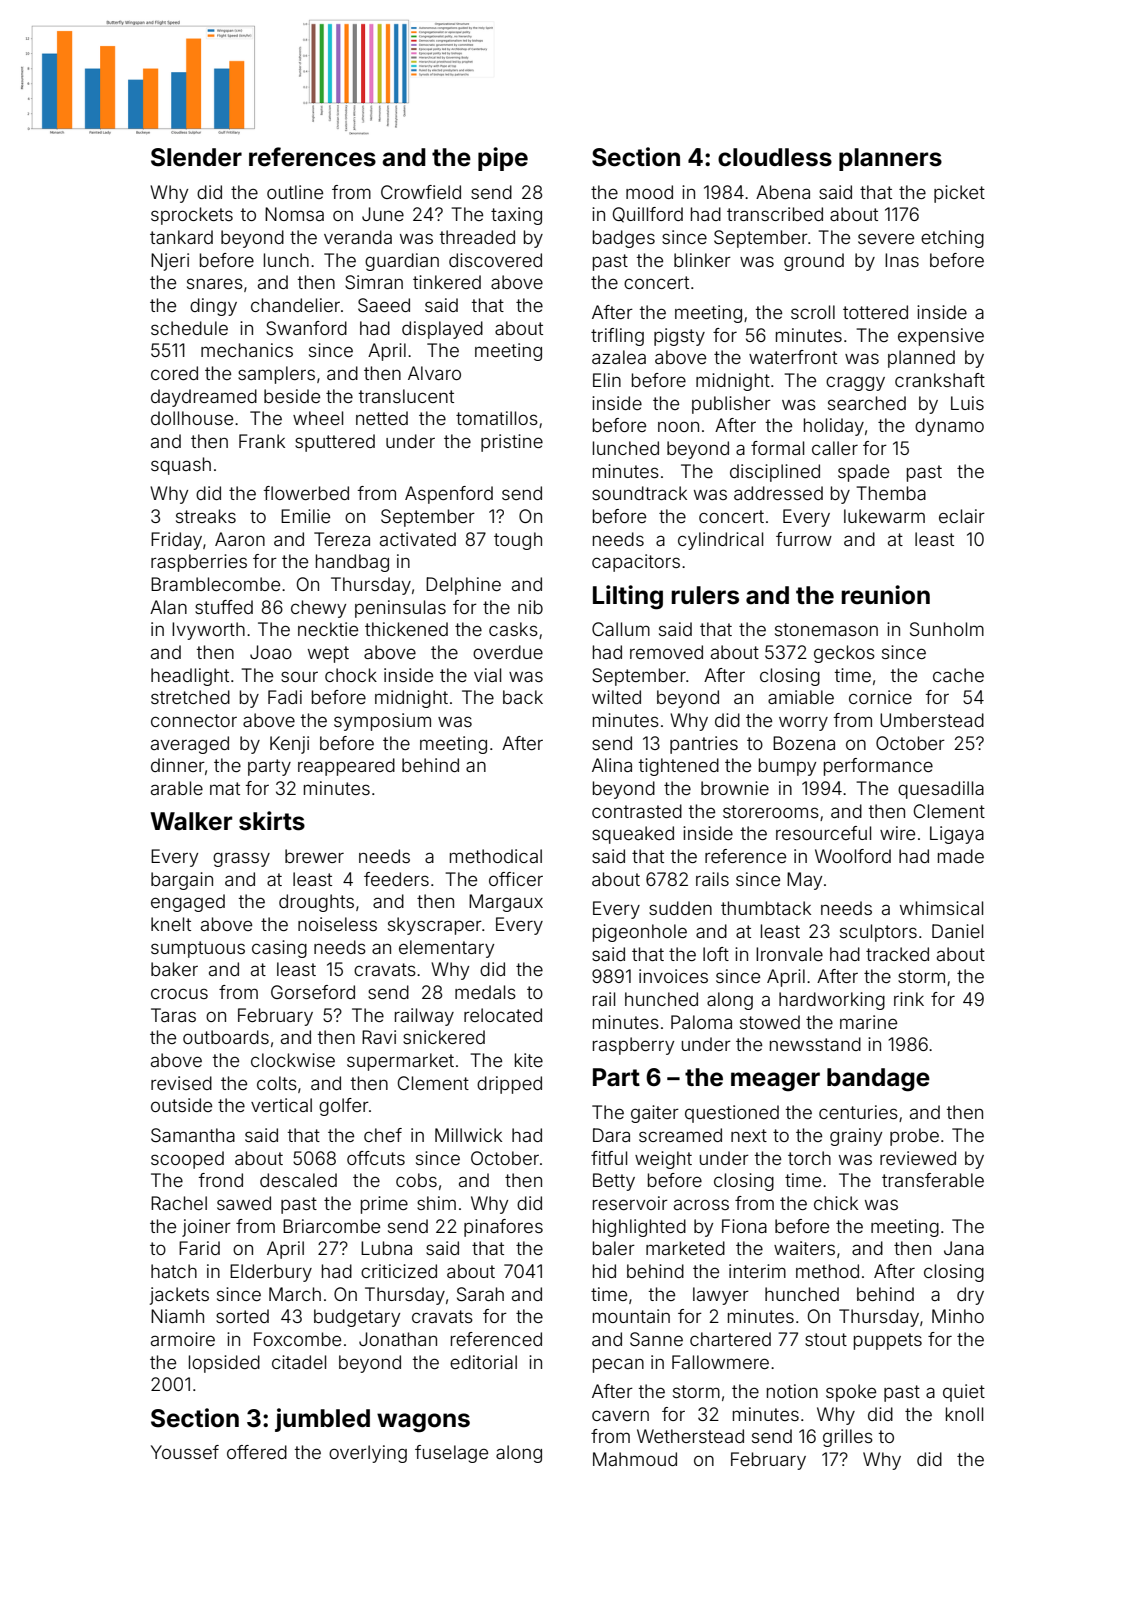 The image size is (1135, 1605). What do you see at coordinates (655, 1114) in the page?
I see `gaiter` at bounding box center [655, 1114].
